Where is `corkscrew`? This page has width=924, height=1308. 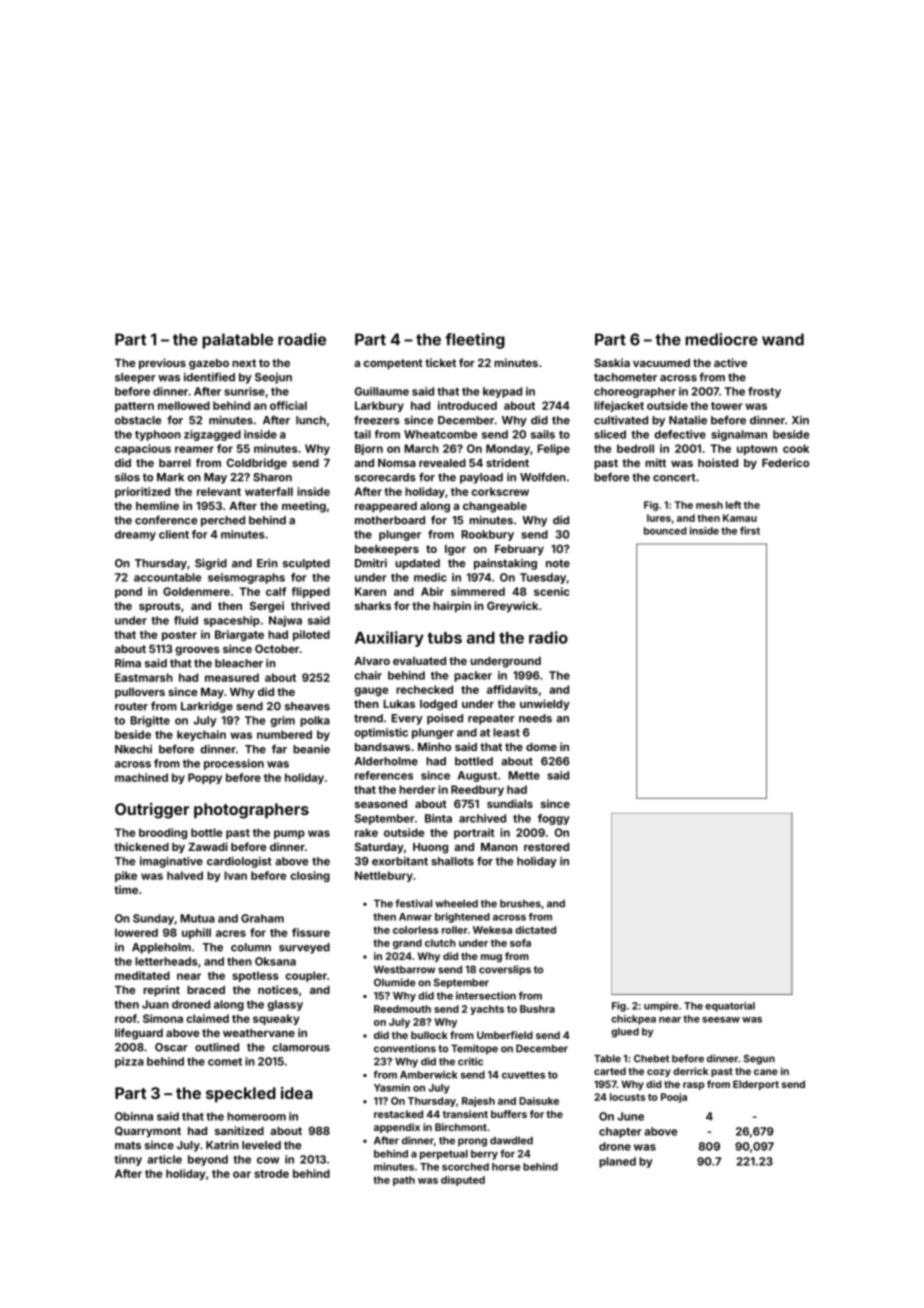
corkscrew is located at coordinates (500, 491).
